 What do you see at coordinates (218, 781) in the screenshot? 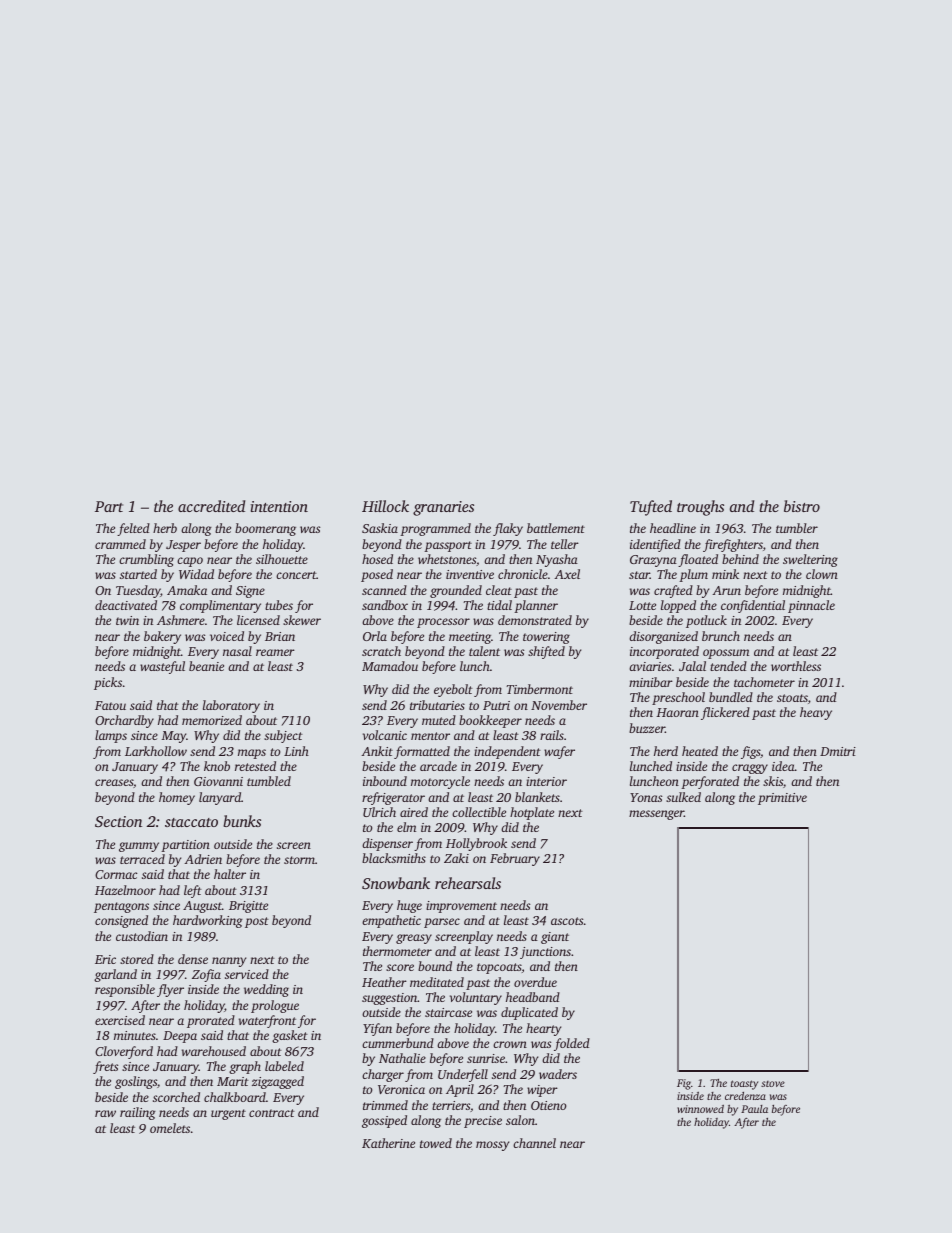
I see `Giovanni` at bounding box center [218, 781].
